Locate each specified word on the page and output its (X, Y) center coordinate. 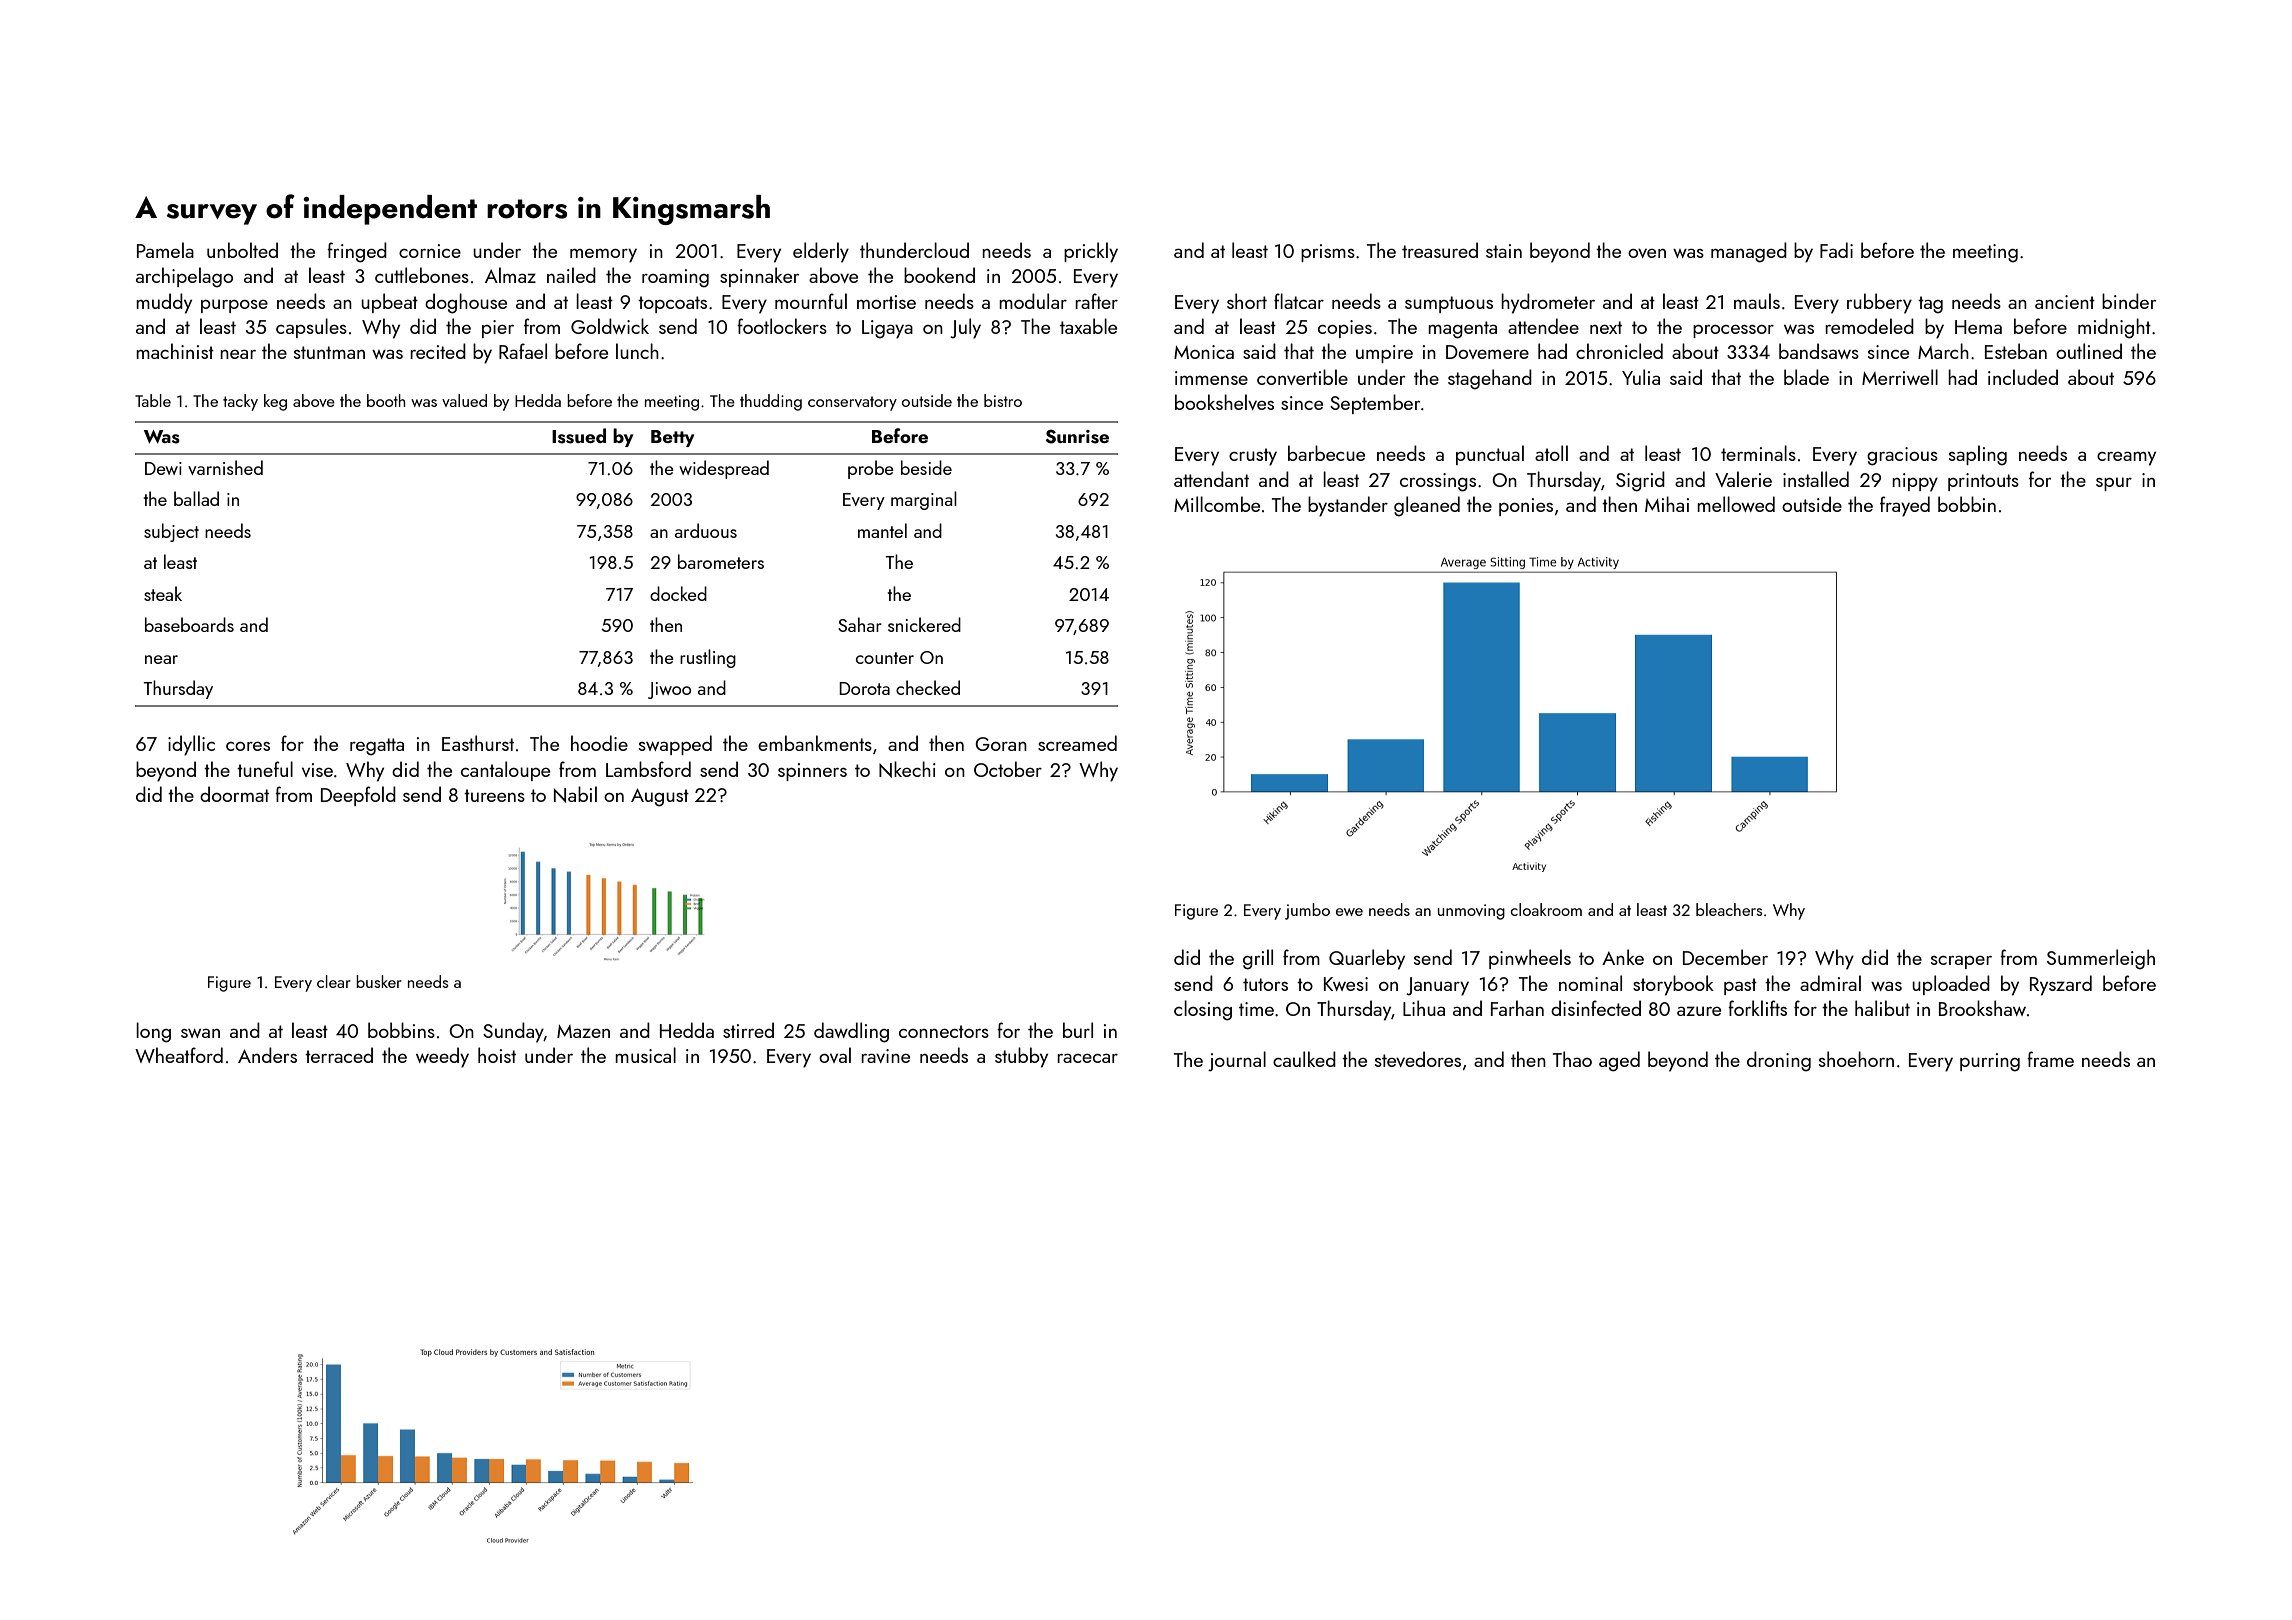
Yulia (1641, 377)
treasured (1440, 250)
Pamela (165, 250)
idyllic (191, 745)
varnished (225, 467)
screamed (1077, 743)
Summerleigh (2101, 959)
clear (334, 981)
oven (1647, 253)
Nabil (575, 794)
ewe (1349, 912)
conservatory (852, 403)
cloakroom (1546, 909)
